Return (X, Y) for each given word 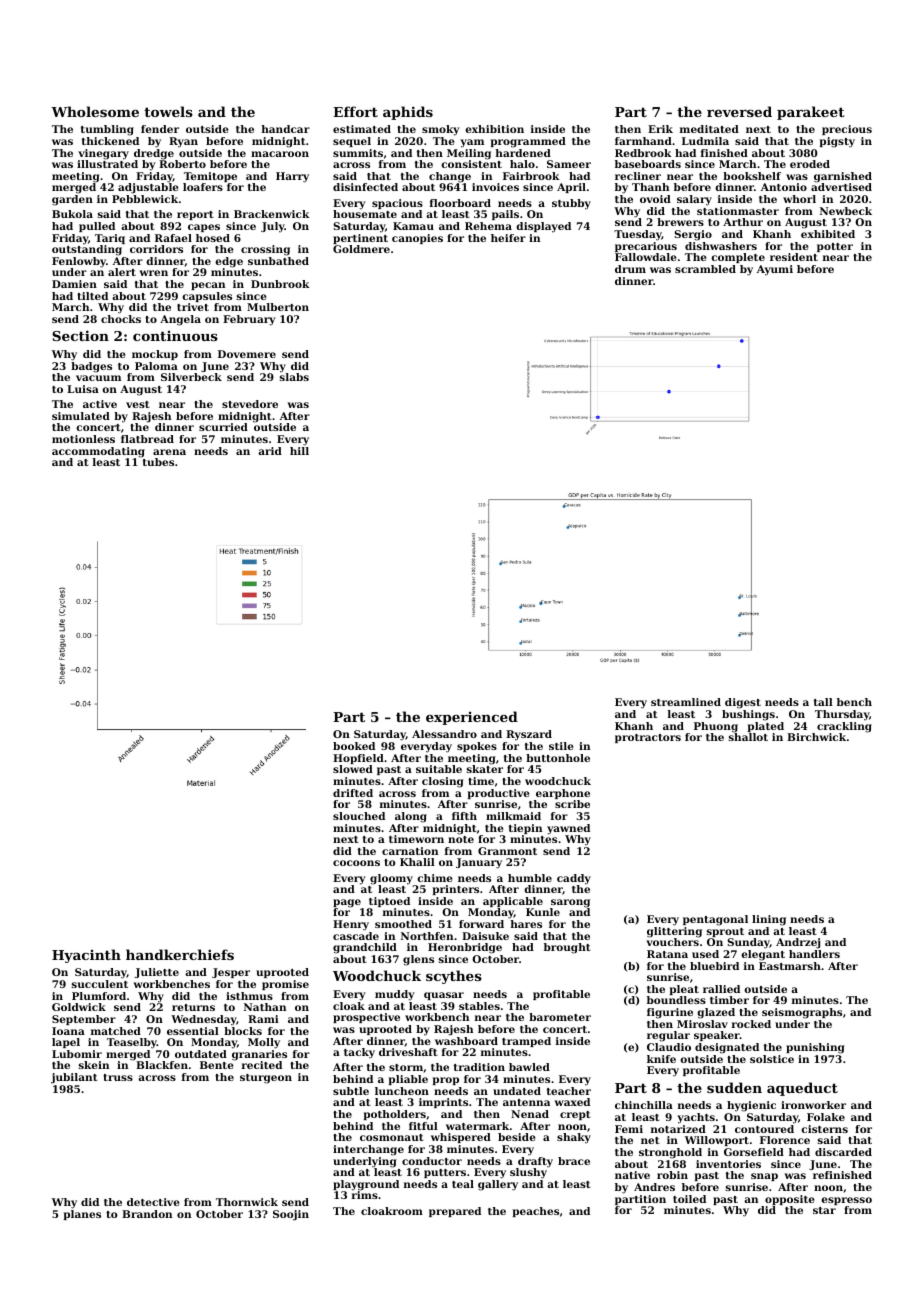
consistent (471, 164)
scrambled (705, 269)
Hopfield (358, 759)
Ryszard (529, 735)
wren (153, 273)
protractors (648, 738)
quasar (444, 996)
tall (823, 702)
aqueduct (802, 1089)
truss (118, 1077)
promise (285, 985)
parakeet (811, 113)
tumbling (107, 130)
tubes (158, 462)
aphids (408, 113)
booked (354, 746)
